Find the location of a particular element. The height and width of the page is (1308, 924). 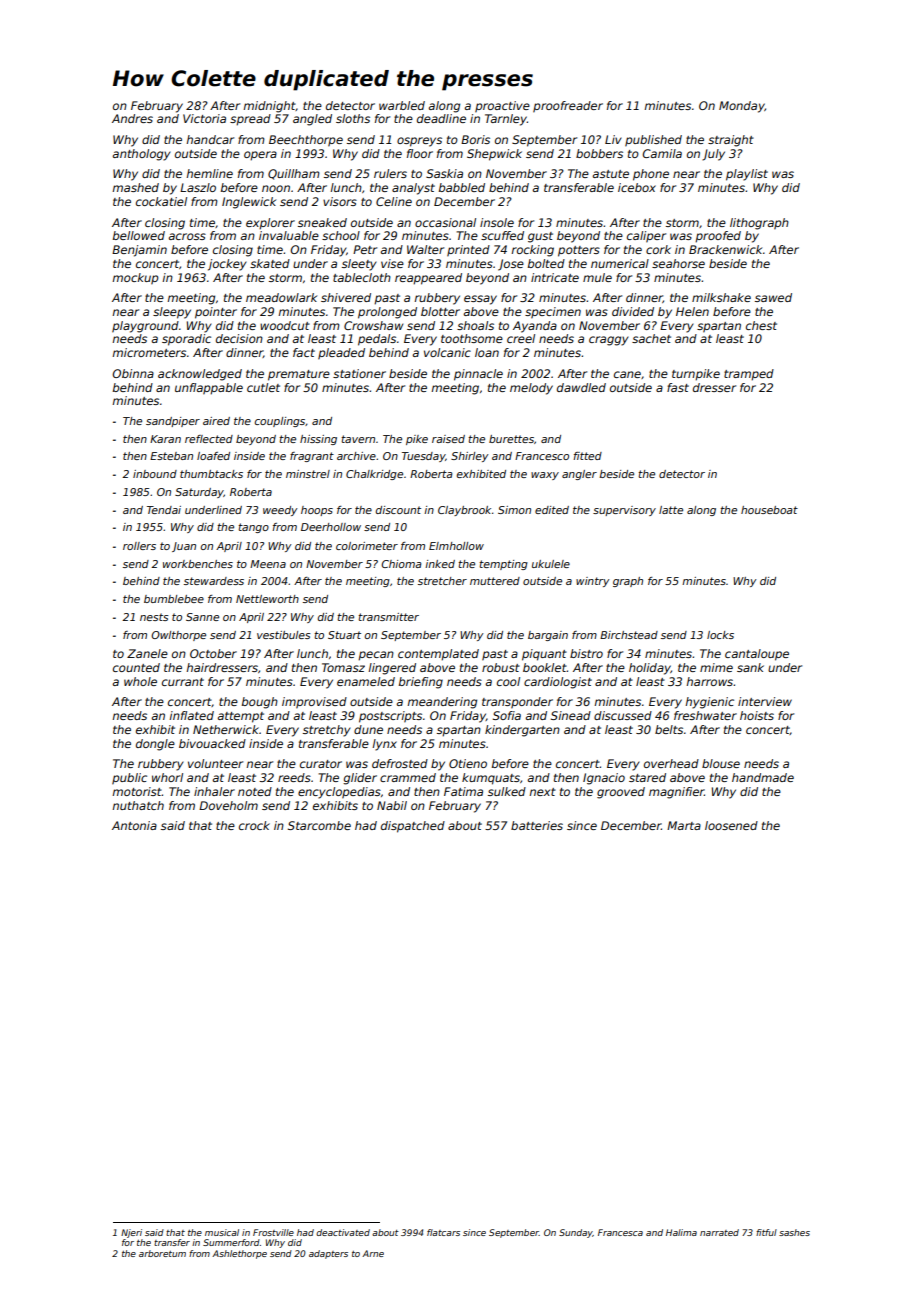

tramped is located at coordinates (749, 375).
